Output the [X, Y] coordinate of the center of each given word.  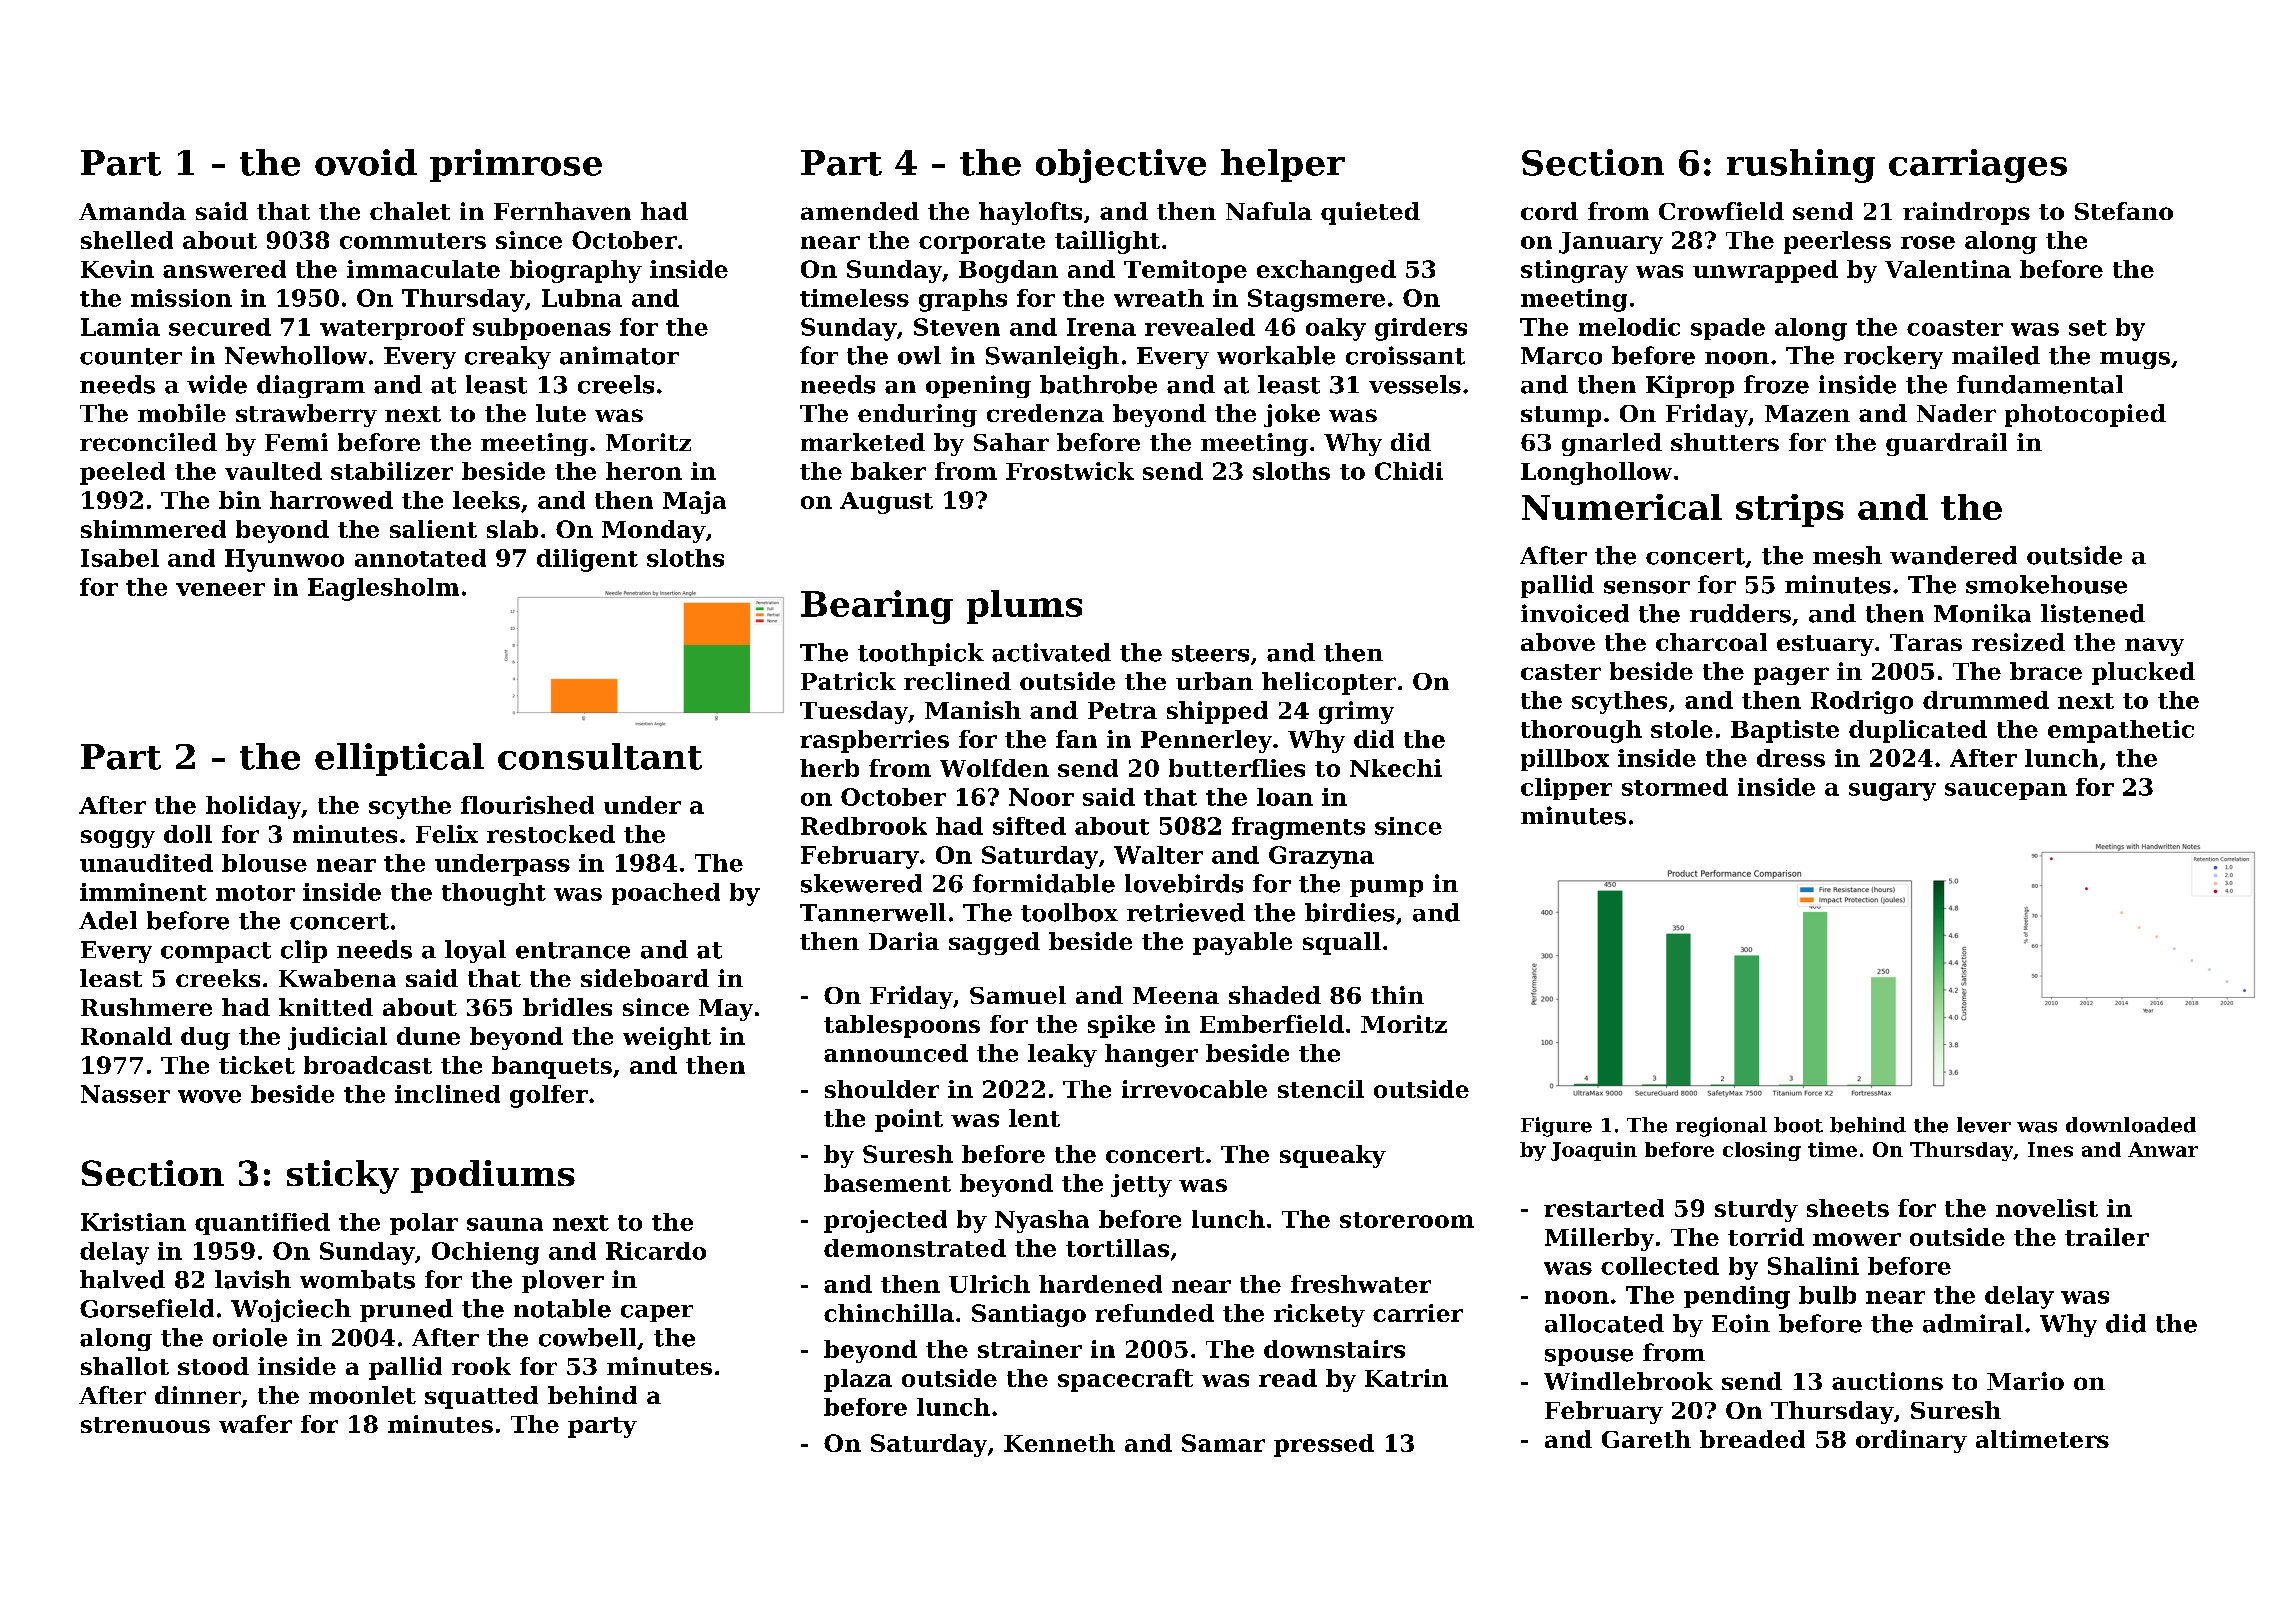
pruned [406, 1310]
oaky [1336, 329]
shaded [1275, 995]
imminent [143, 892]
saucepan [2006, 791]
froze [1776, 384]
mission [181, 298]
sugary [1892, 792]
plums [1024, 607]
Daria [904, 941]
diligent [587, 560]
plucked [2143, 673]
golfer [549, 1096]
